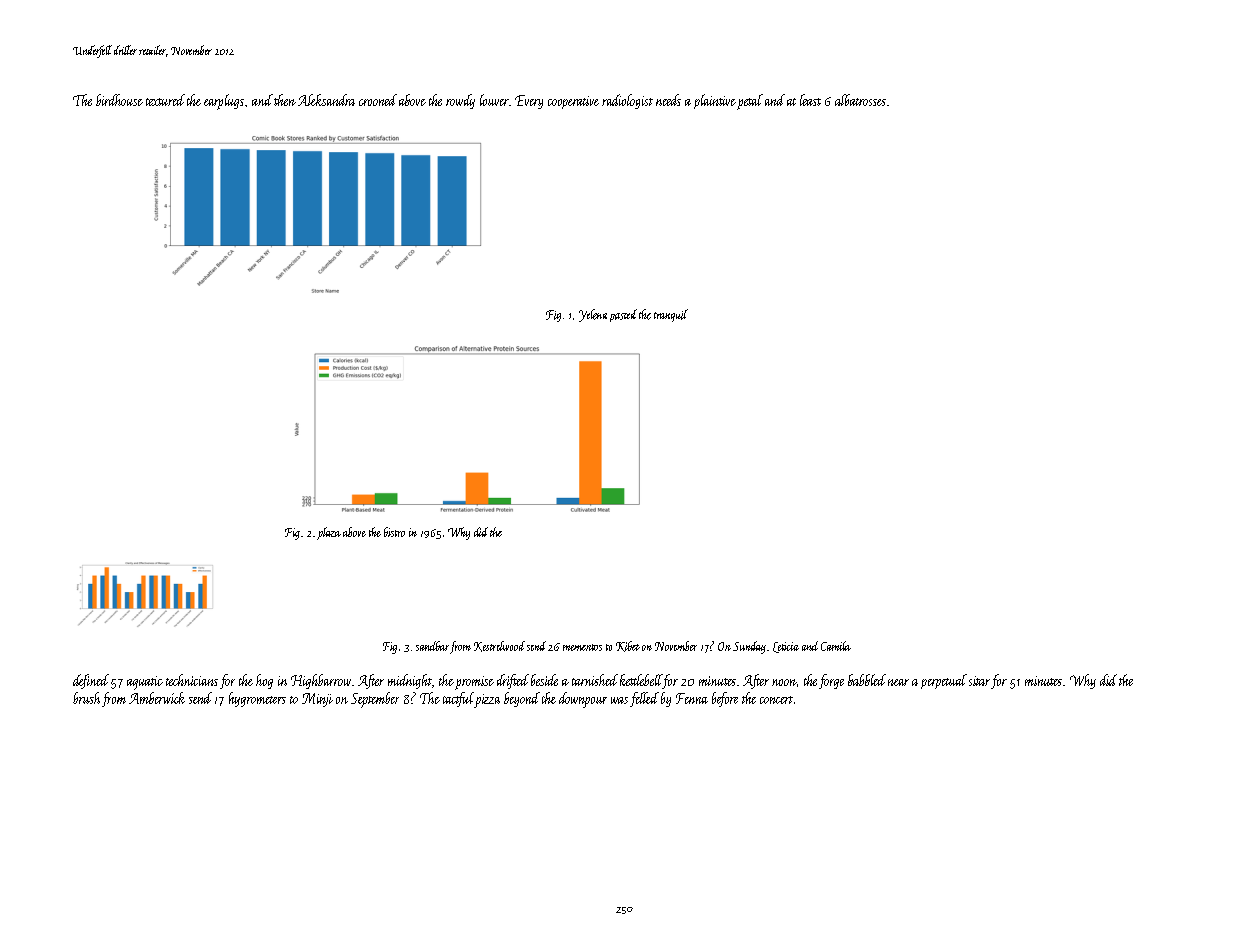  Describe the element at coordinates (836, 646) in the page. I see `Camila` at that location.
